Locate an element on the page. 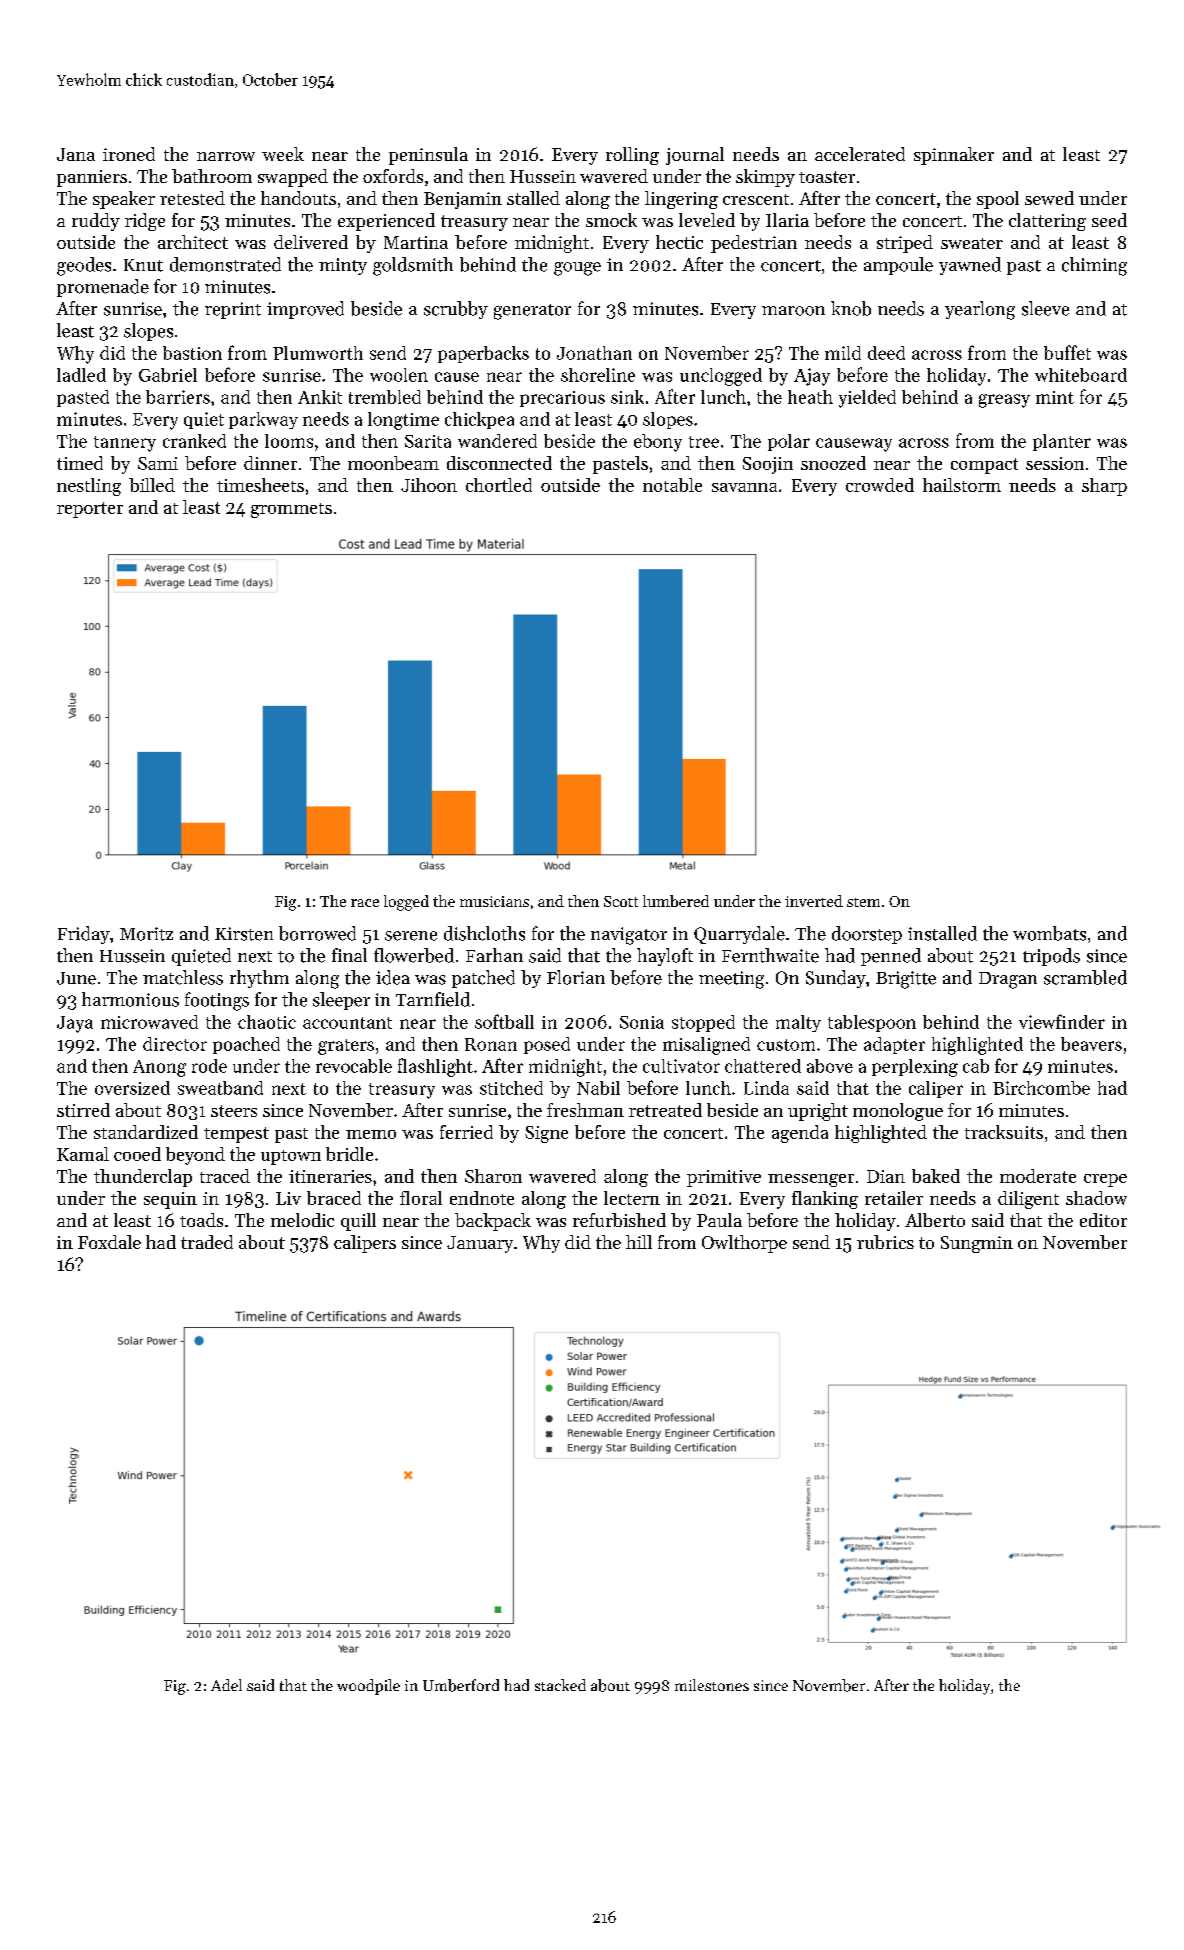 The image size is (1184, 1950). whiteboard is located at coordinates (1081, 375).
